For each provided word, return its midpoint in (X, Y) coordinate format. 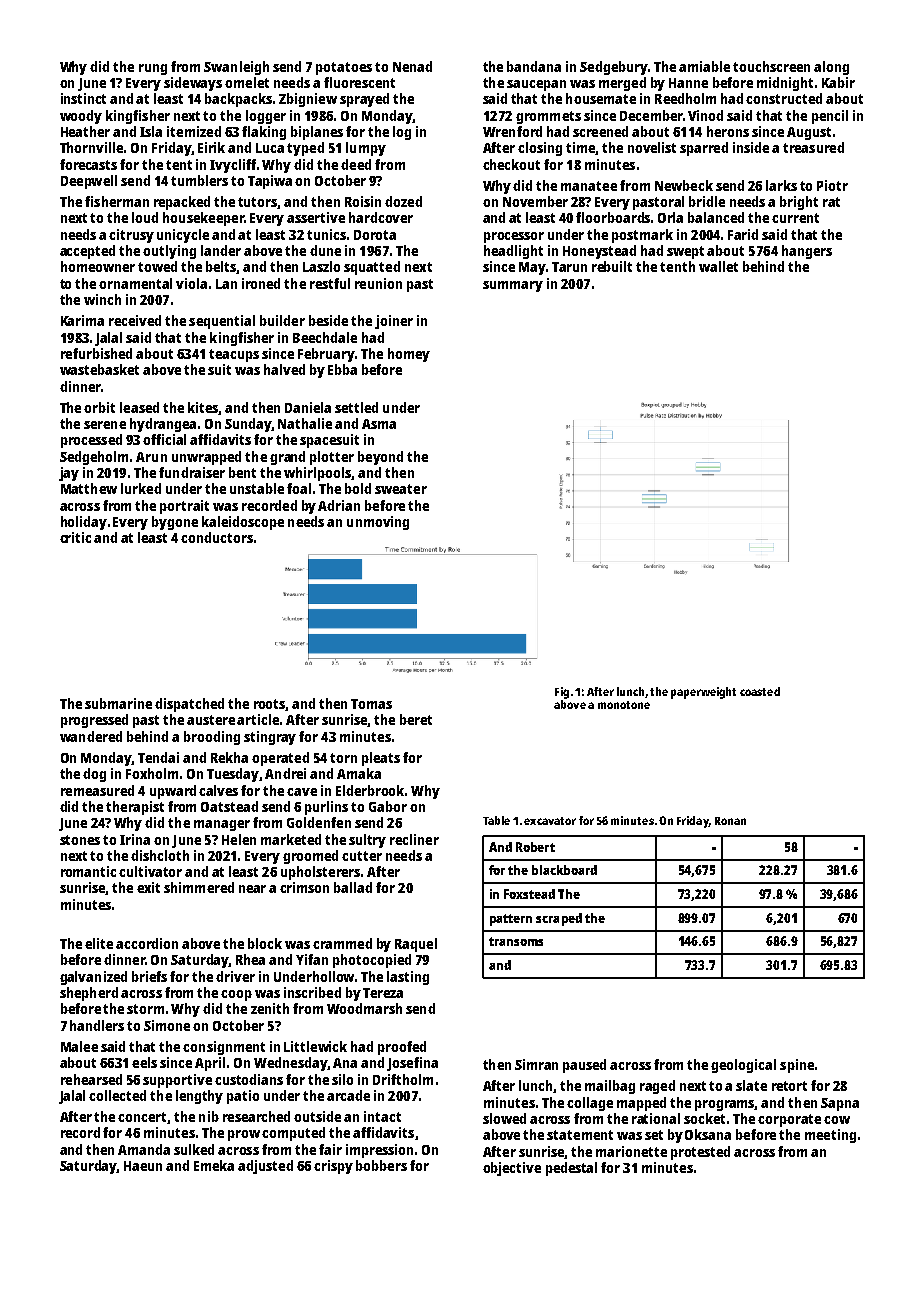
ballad (353, 887)
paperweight (703, 693)
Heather (85, 131)
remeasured (97, 790)
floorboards (613, 217)
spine (797, 1066)
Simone (167, 1025)
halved (284, 369)
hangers (807, 252)
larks (781, 185)
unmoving (378, 523)
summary (513, 286)
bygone (175, 523)
